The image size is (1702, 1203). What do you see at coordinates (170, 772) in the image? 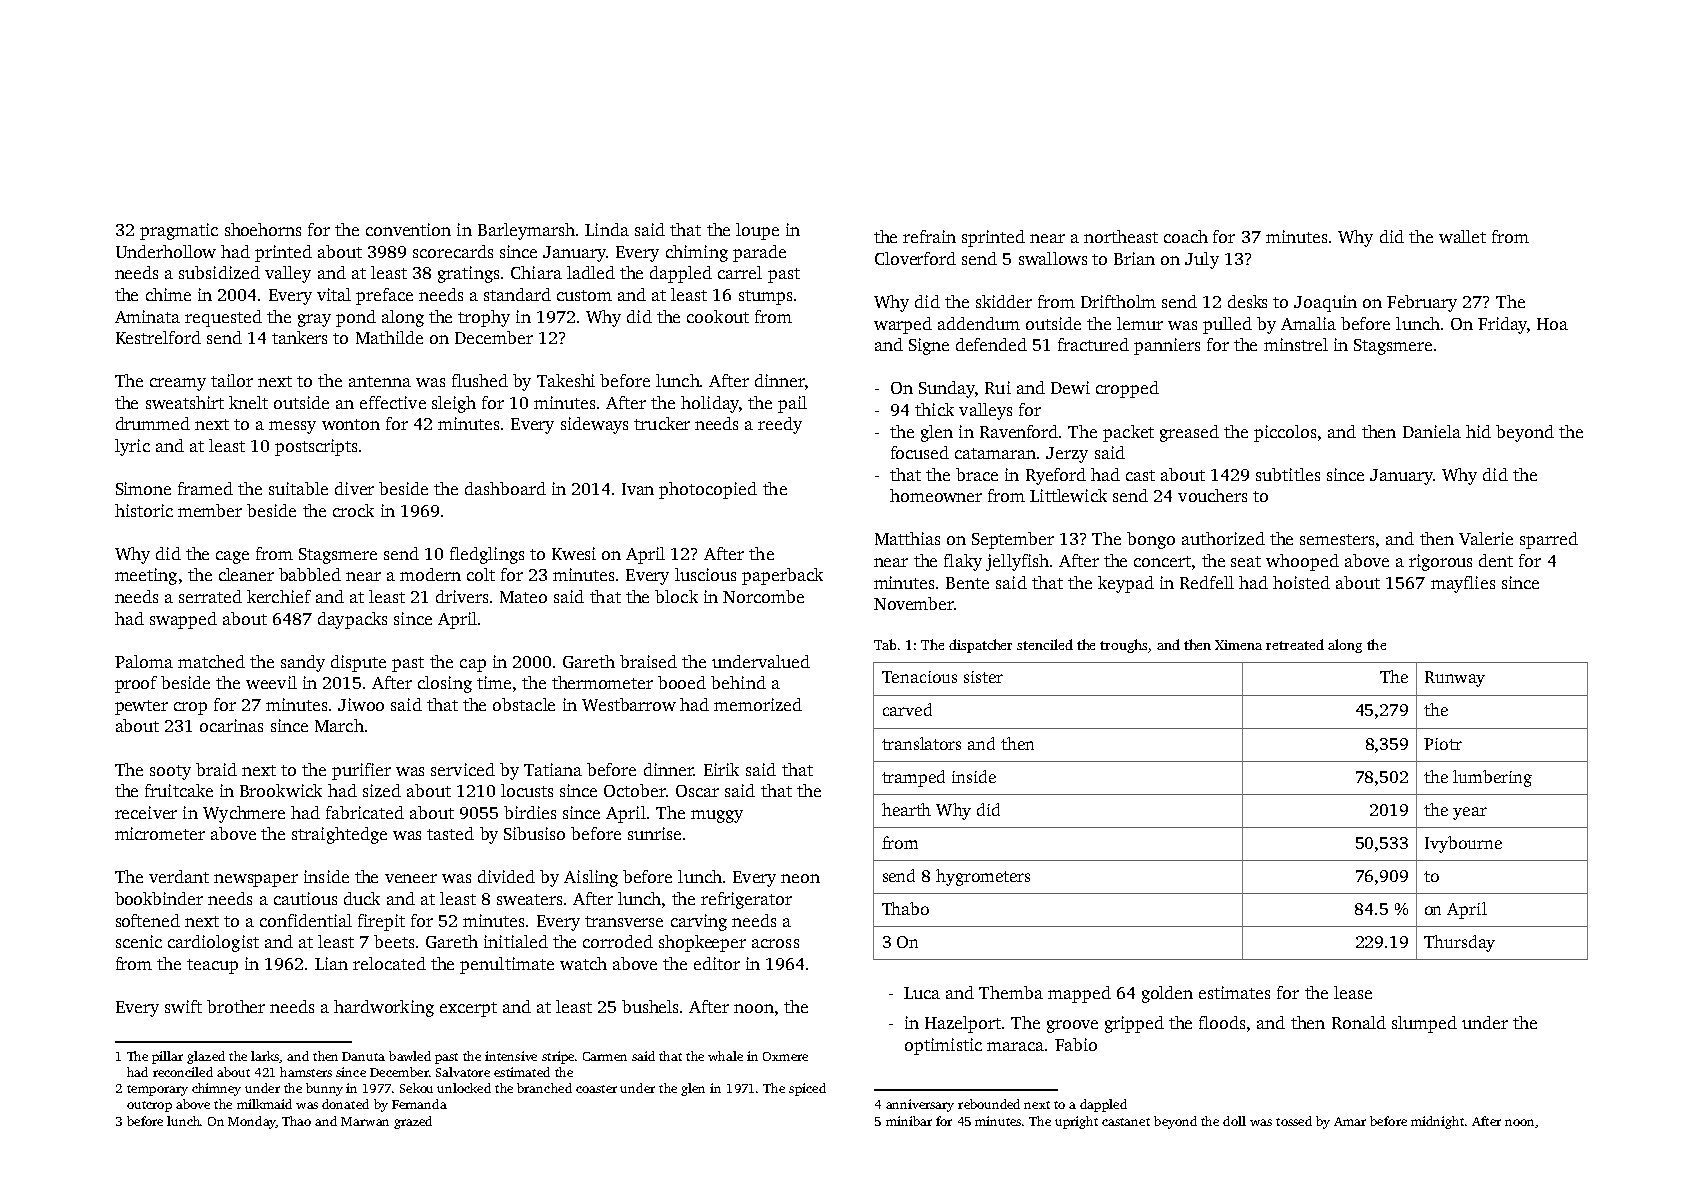
I see `sooty` at bounding box center [170, 772].
